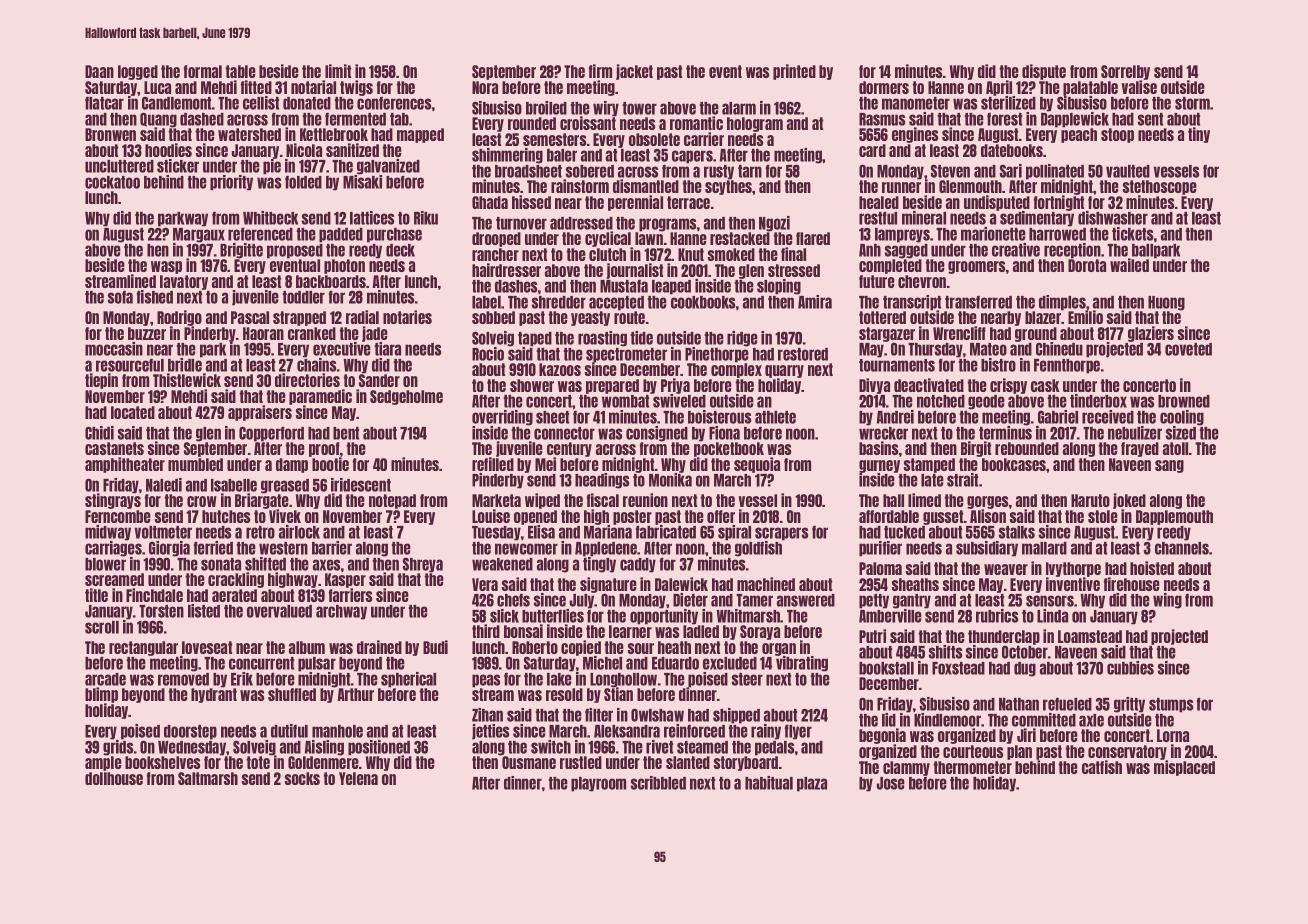 Image resolution: width=1308 pixels, height=924 pixels. Describe the element at coordinates (332, 548) in the document. I see `barrier` at that location.
